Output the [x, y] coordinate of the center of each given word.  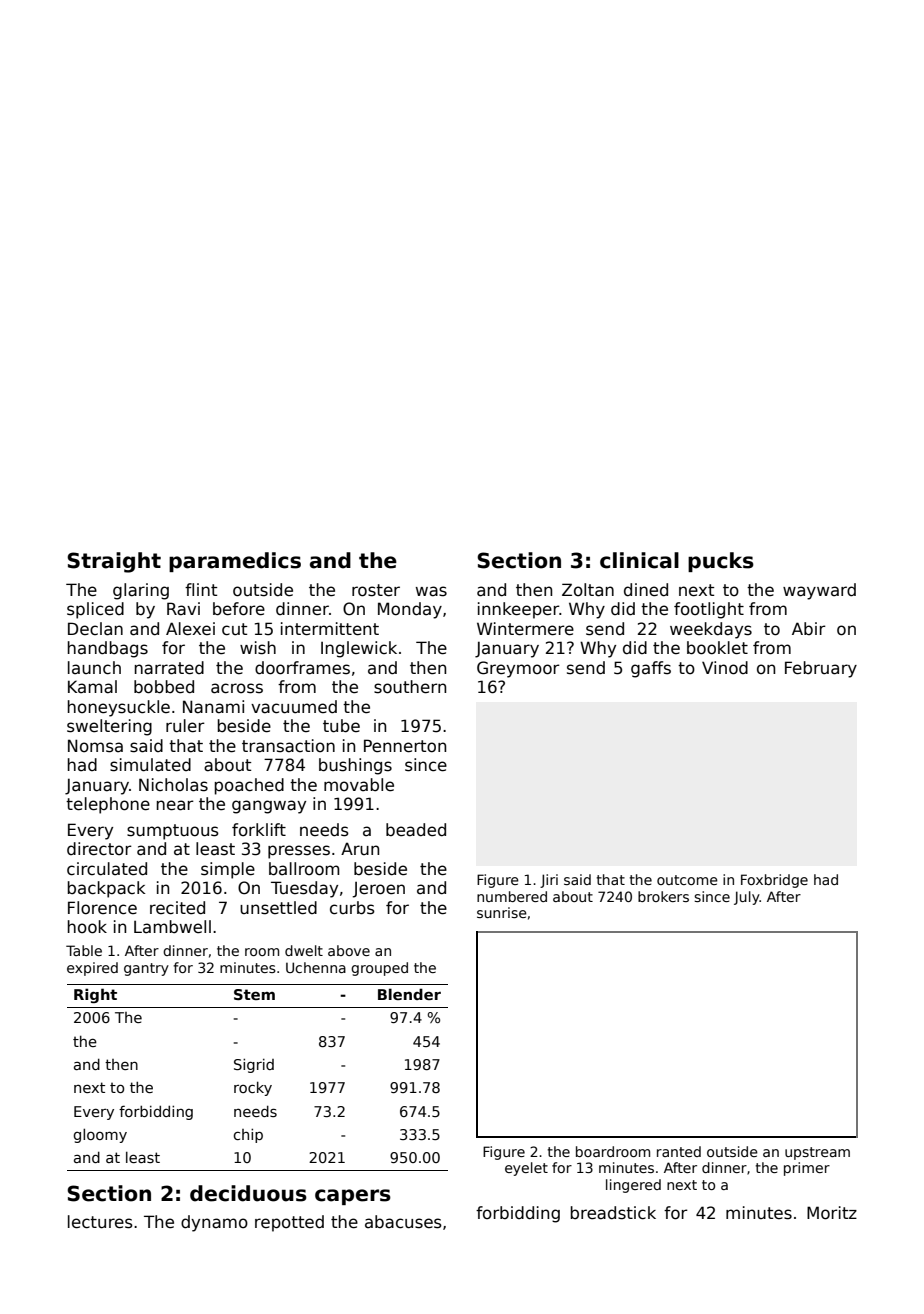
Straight [114, 562]
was [431, 591]
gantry [146, 969]
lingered [633, 1186]
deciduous [248, 1193]
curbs [352, 908]
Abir [809, 628]
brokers [663, 896]
